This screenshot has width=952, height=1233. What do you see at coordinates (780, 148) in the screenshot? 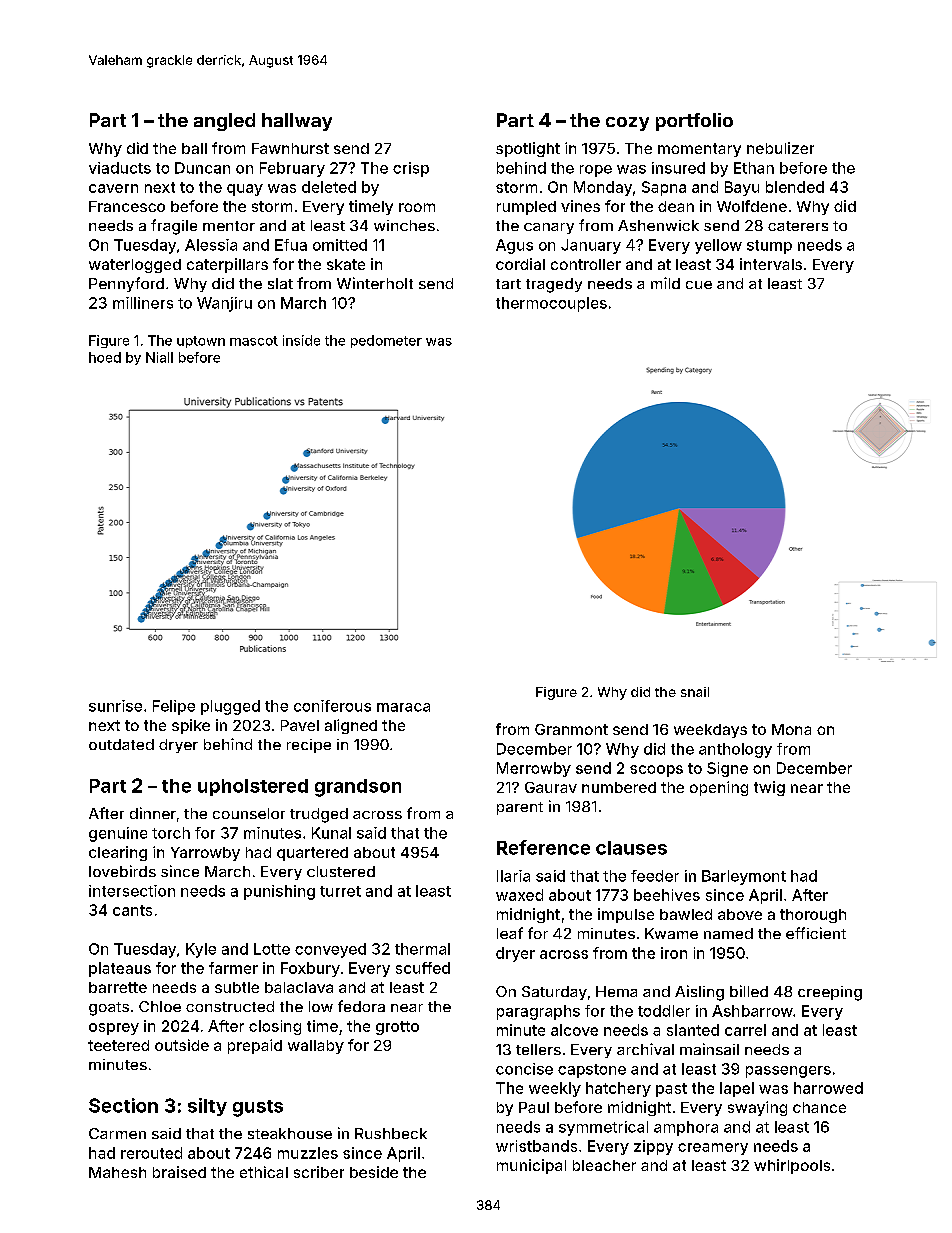
I see `nebulizer` at bounding box center [780, 148].
